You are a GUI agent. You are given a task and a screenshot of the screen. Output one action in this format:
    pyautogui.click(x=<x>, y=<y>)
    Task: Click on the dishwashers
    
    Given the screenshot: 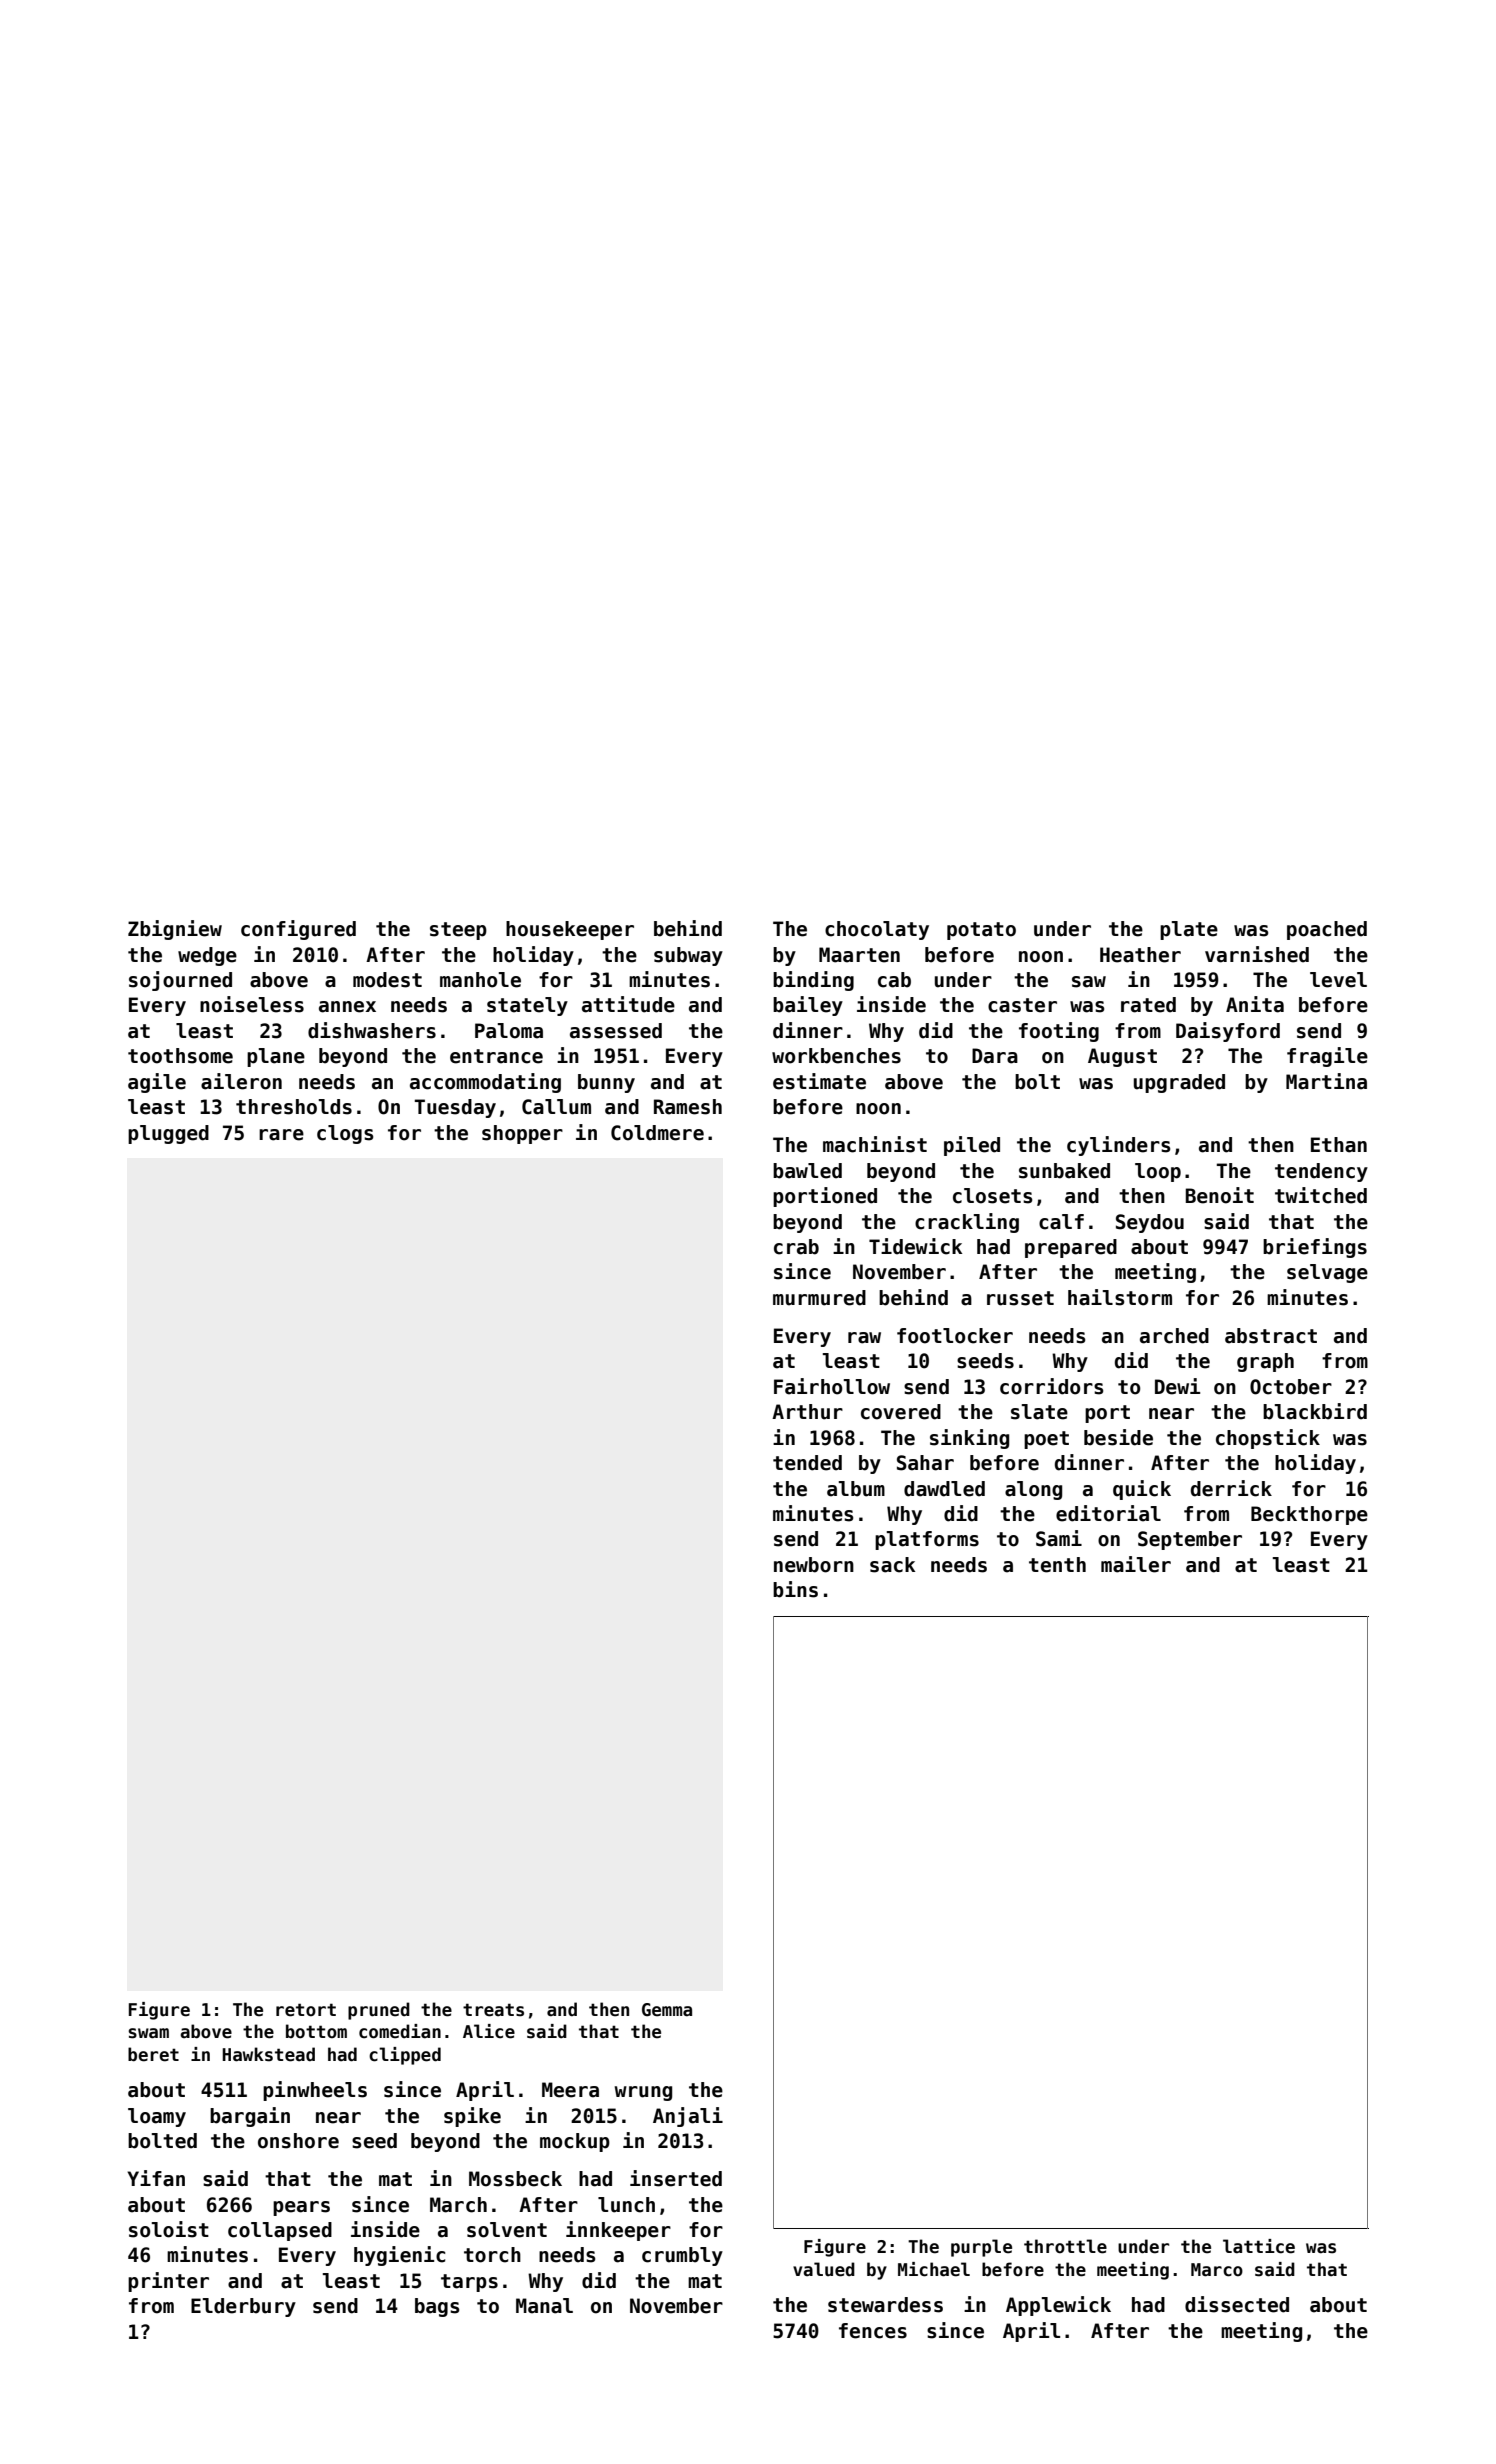 What is the action you would take?
    pyautogui.click(x=372, y=1030)
